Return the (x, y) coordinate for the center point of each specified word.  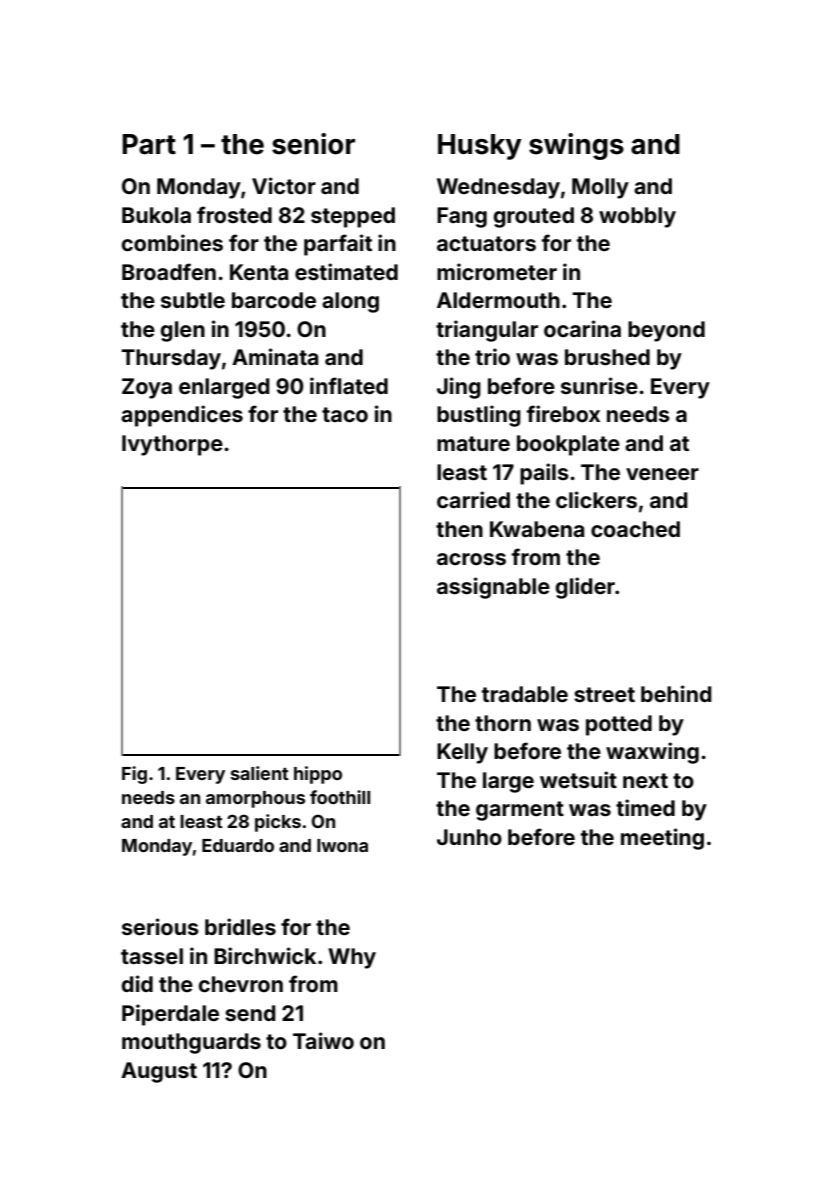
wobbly (637, 217)
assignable (493, 588)
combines (172, 242)
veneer (662, 474)
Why (352, 958)
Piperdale (170, 1015)
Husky (480, 147)
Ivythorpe (172, 445)
